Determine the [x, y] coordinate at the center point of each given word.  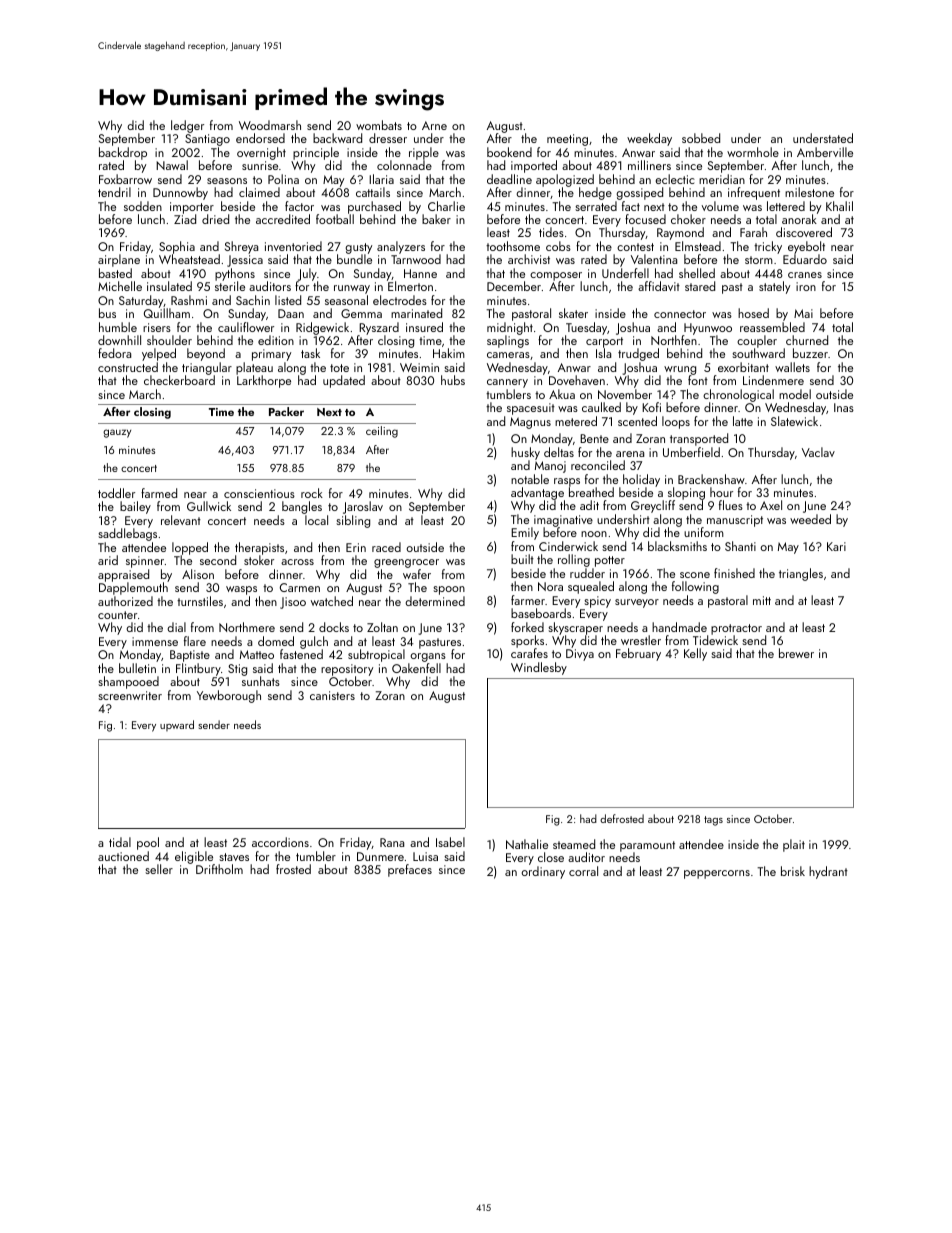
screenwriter [130, 695]
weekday [649, 139]
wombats [379, 125]
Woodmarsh [270, 125]
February [638, 654]
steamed [574, 844]
